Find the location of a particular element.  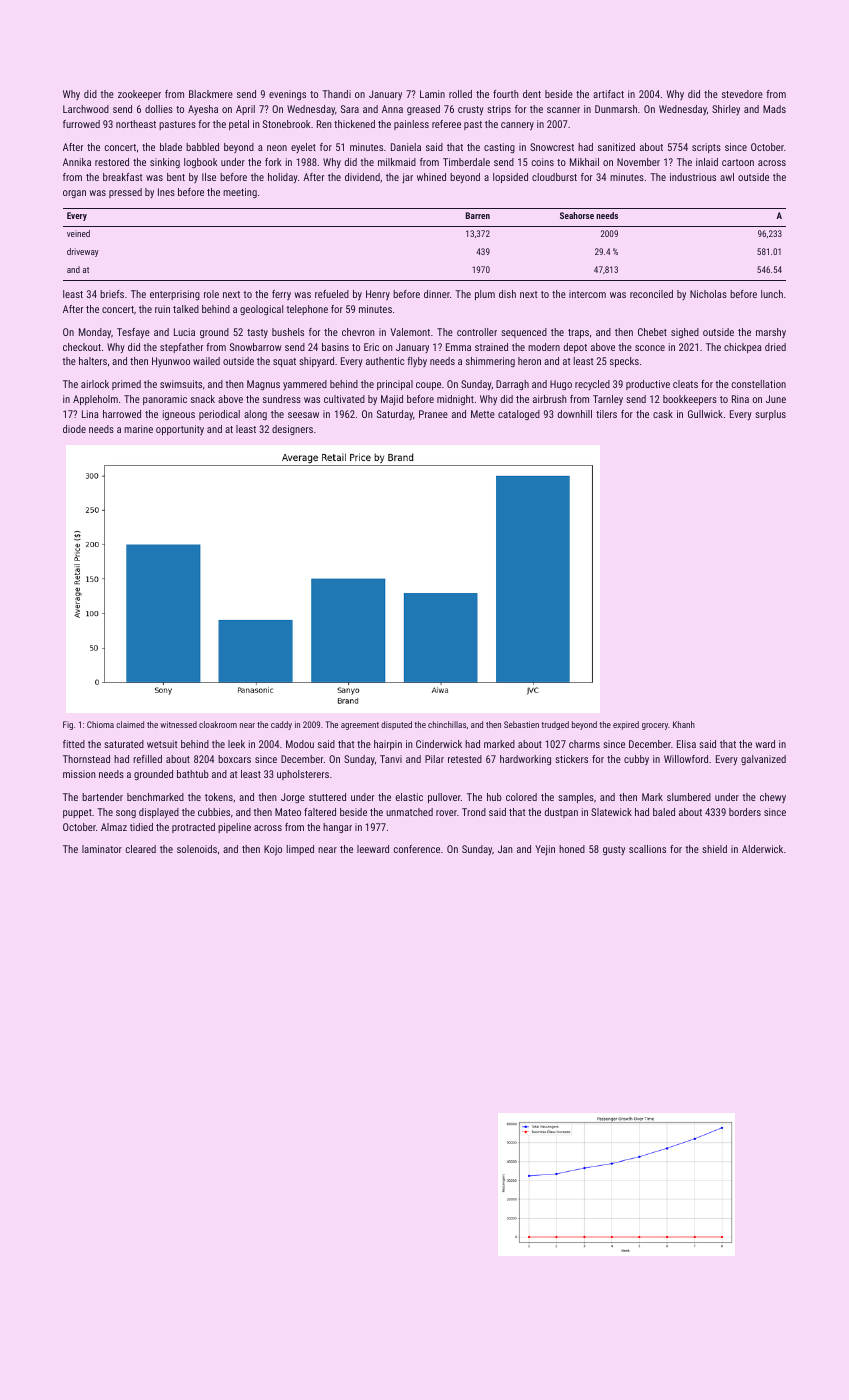

Gullwick is located at coordinates (705, 414).
